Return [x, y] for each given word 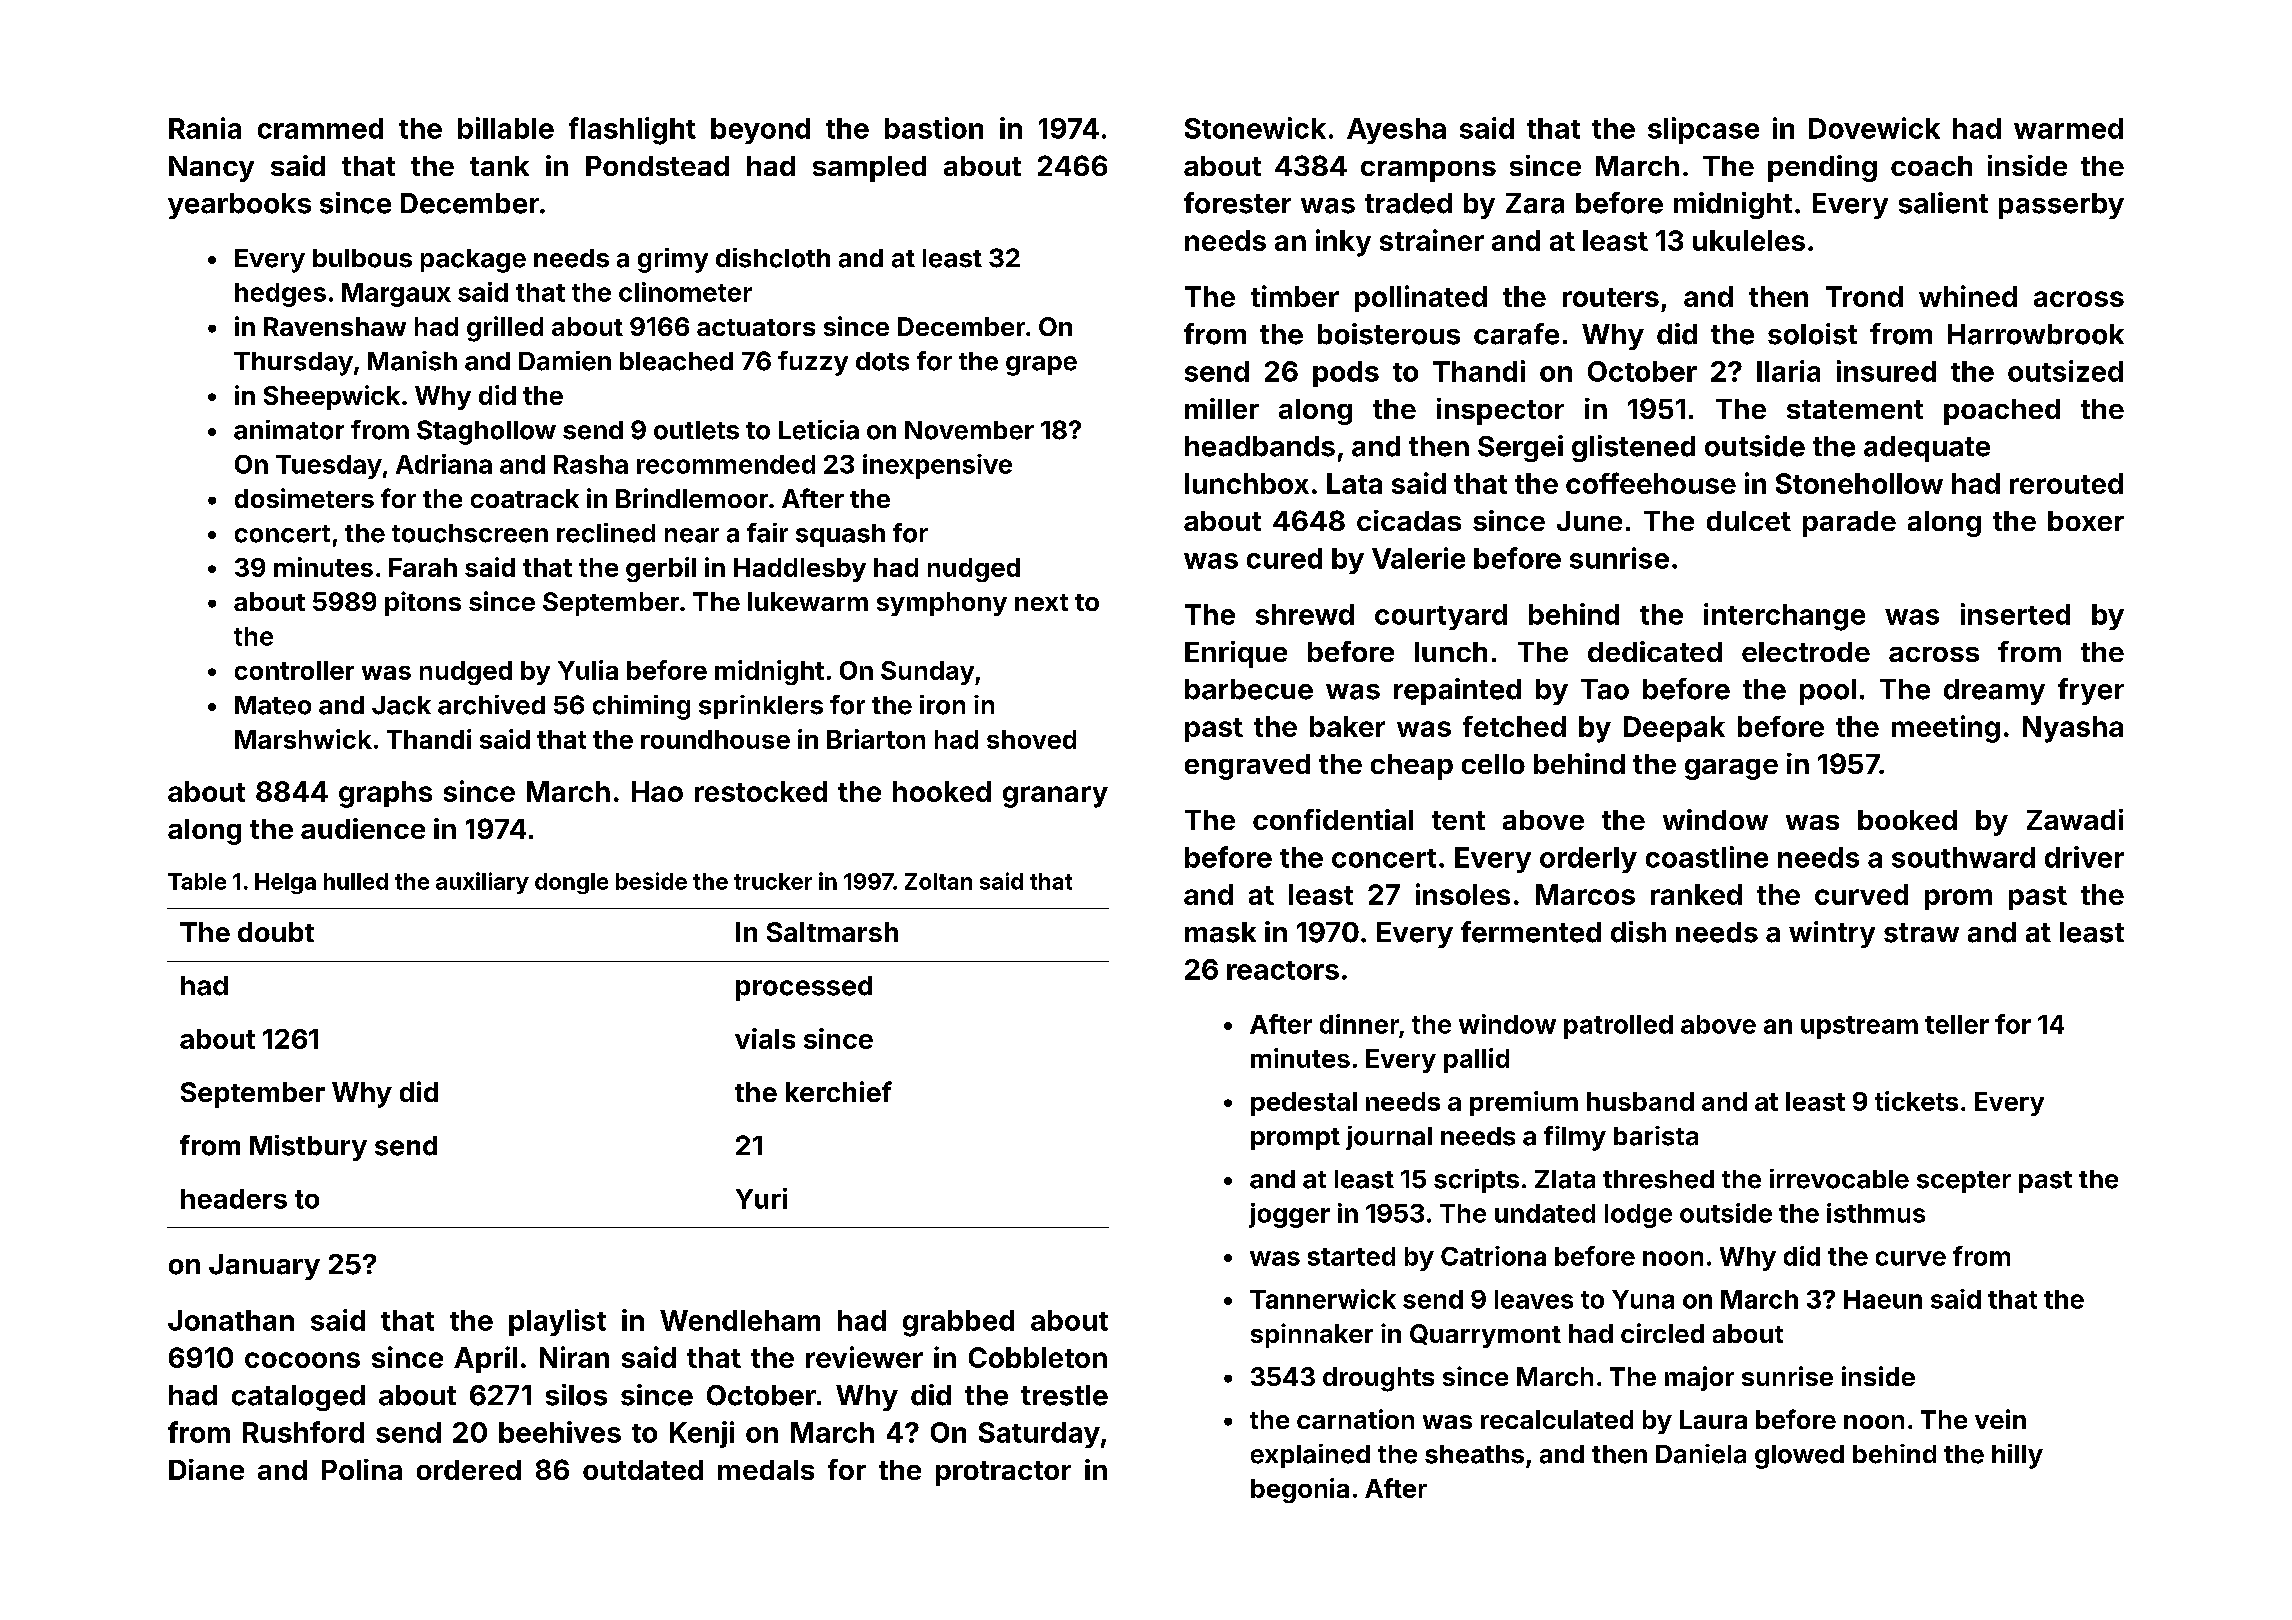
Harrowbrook [2036, 334]
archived [491, 705]
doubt [276, 932]
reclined [606, 533]
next [1041, 602]
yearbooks [239, 206]
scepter [1964, 1182]
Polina [362, 1469]
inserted [2015, 614]
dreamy [1994, 692]
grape [1041, 366]
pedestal [1304, 1104]
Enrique [1236, 654]
